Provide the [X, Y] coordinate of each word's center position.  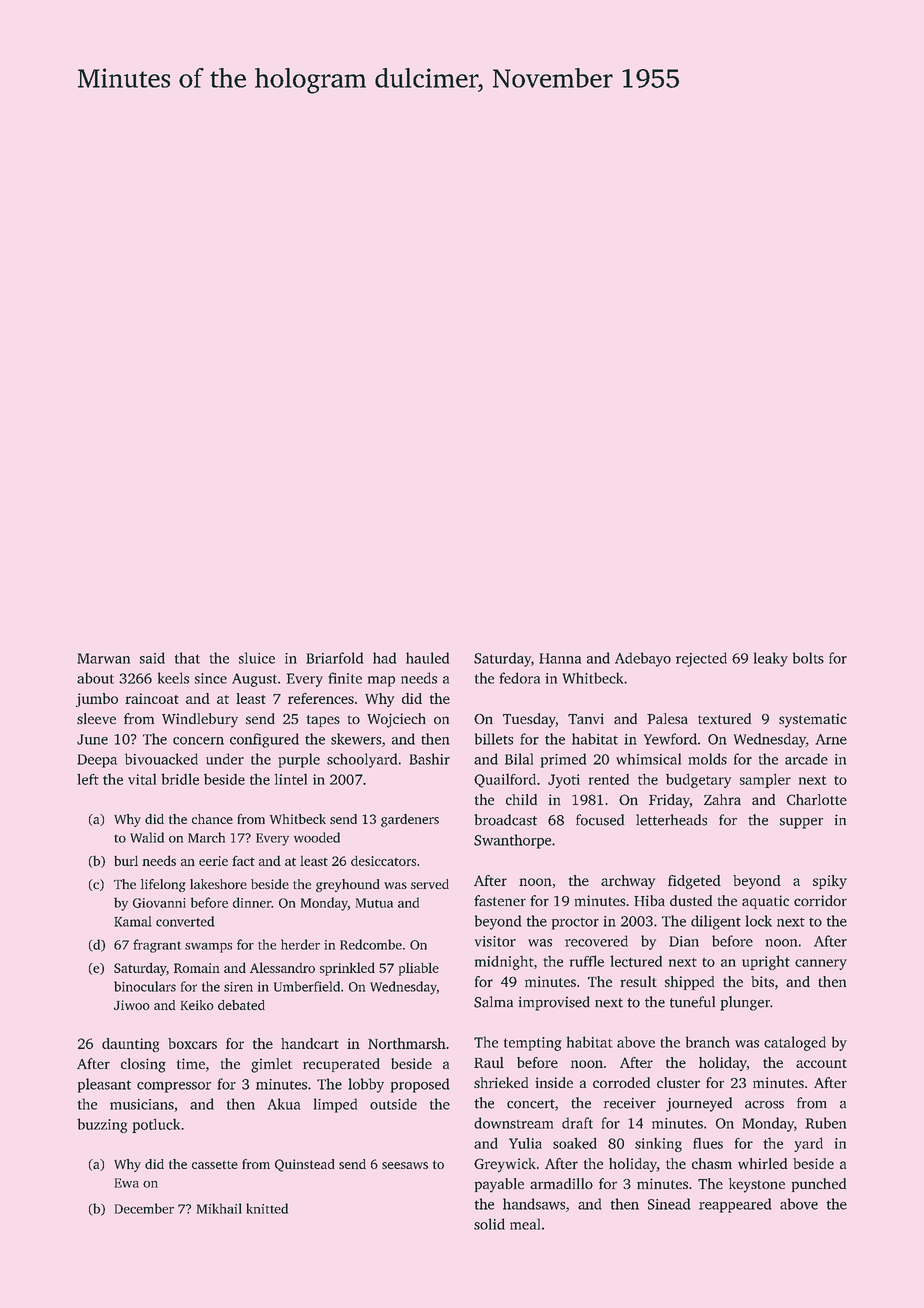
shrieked [501, 1082]
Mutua [374, 903]
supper [801, 823]
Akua [283, 1104]
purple [299, 760]
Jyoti [564, 781]
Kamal [133, 921]
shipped [689, 983]
